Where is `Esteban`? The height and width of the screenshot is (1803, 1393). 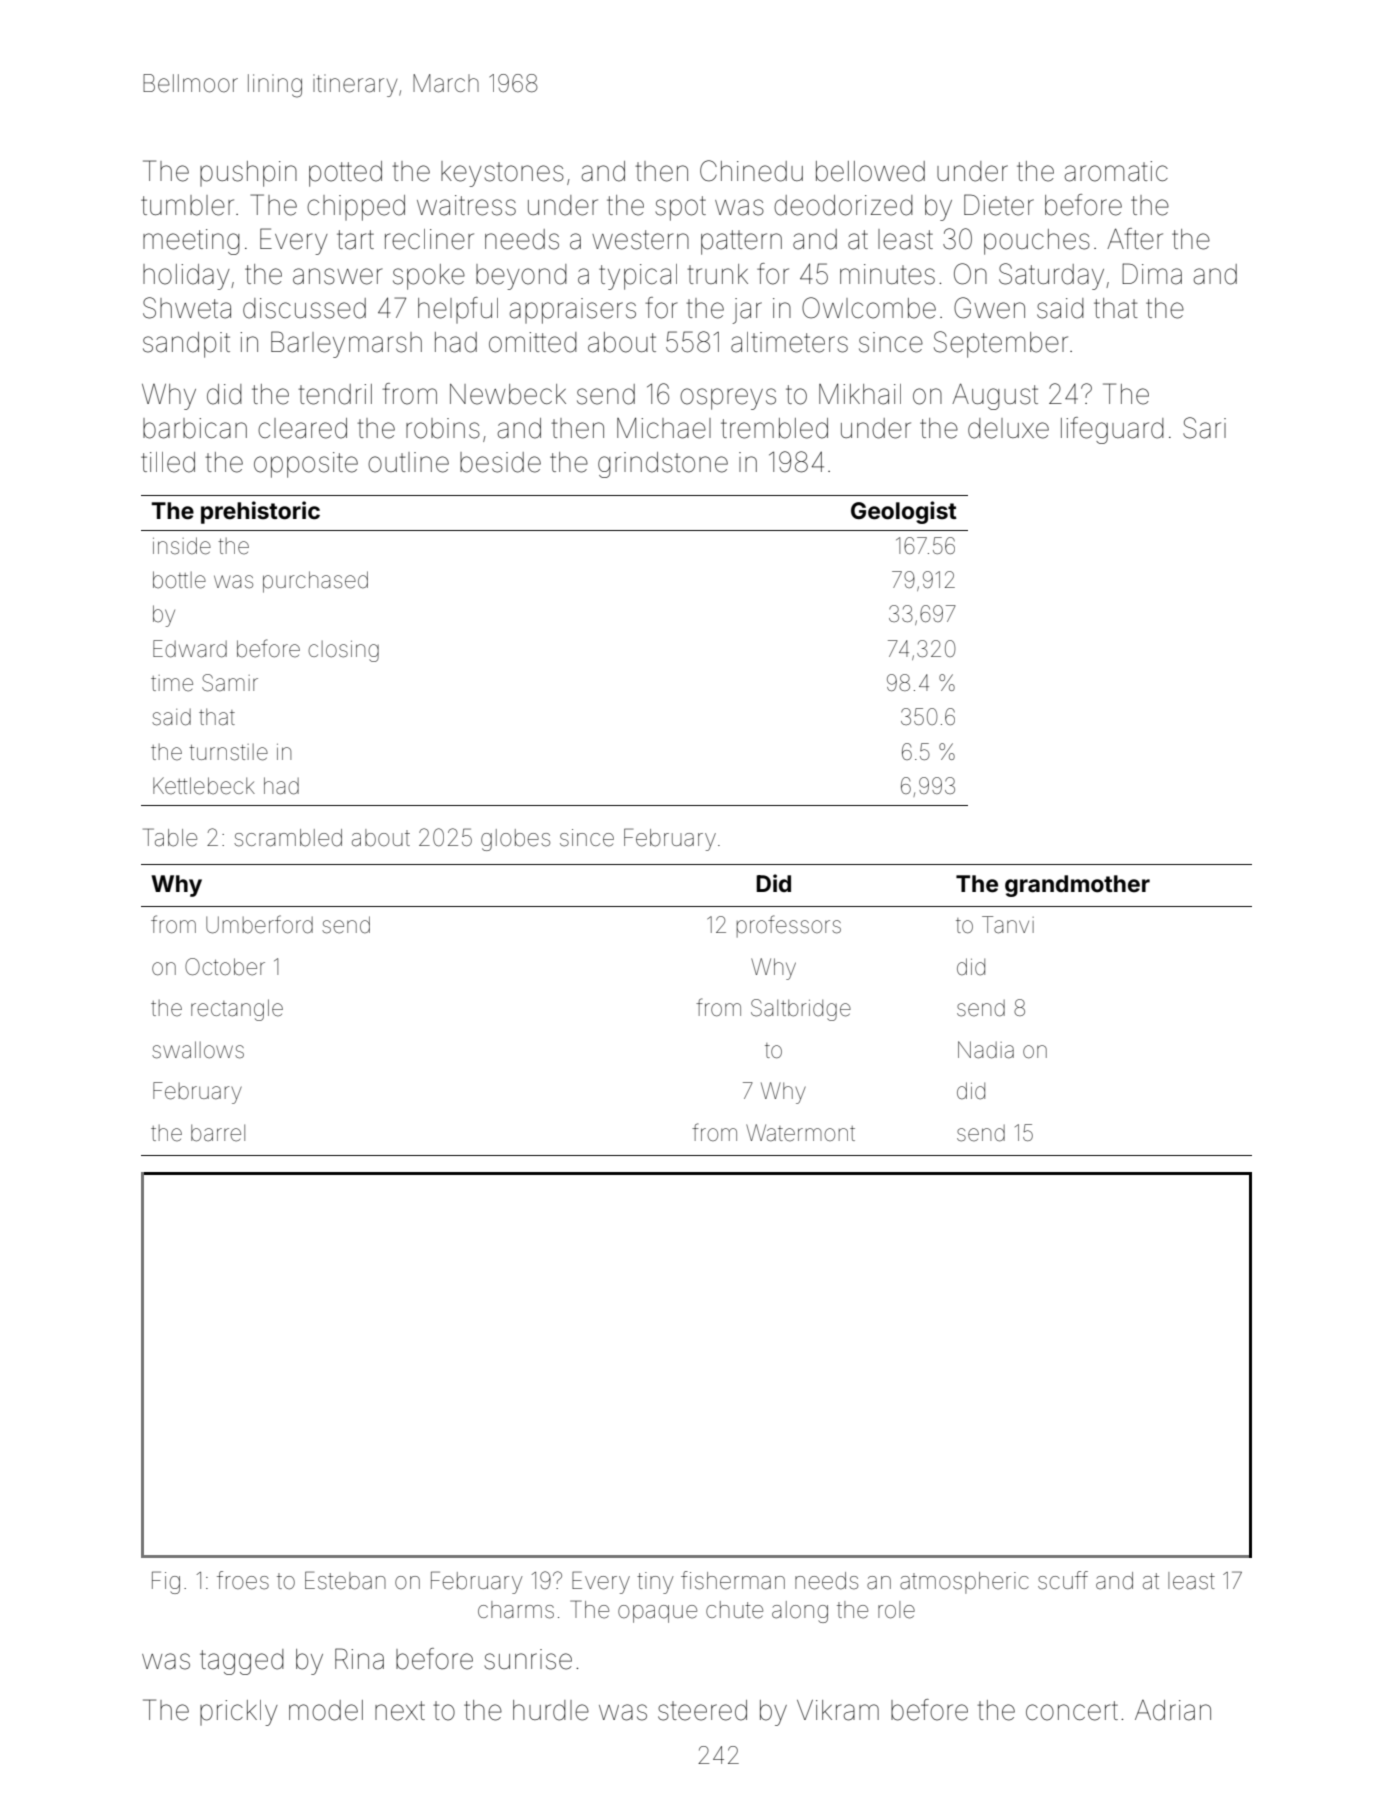 Esteban is located at coordinates (345, 1580).
